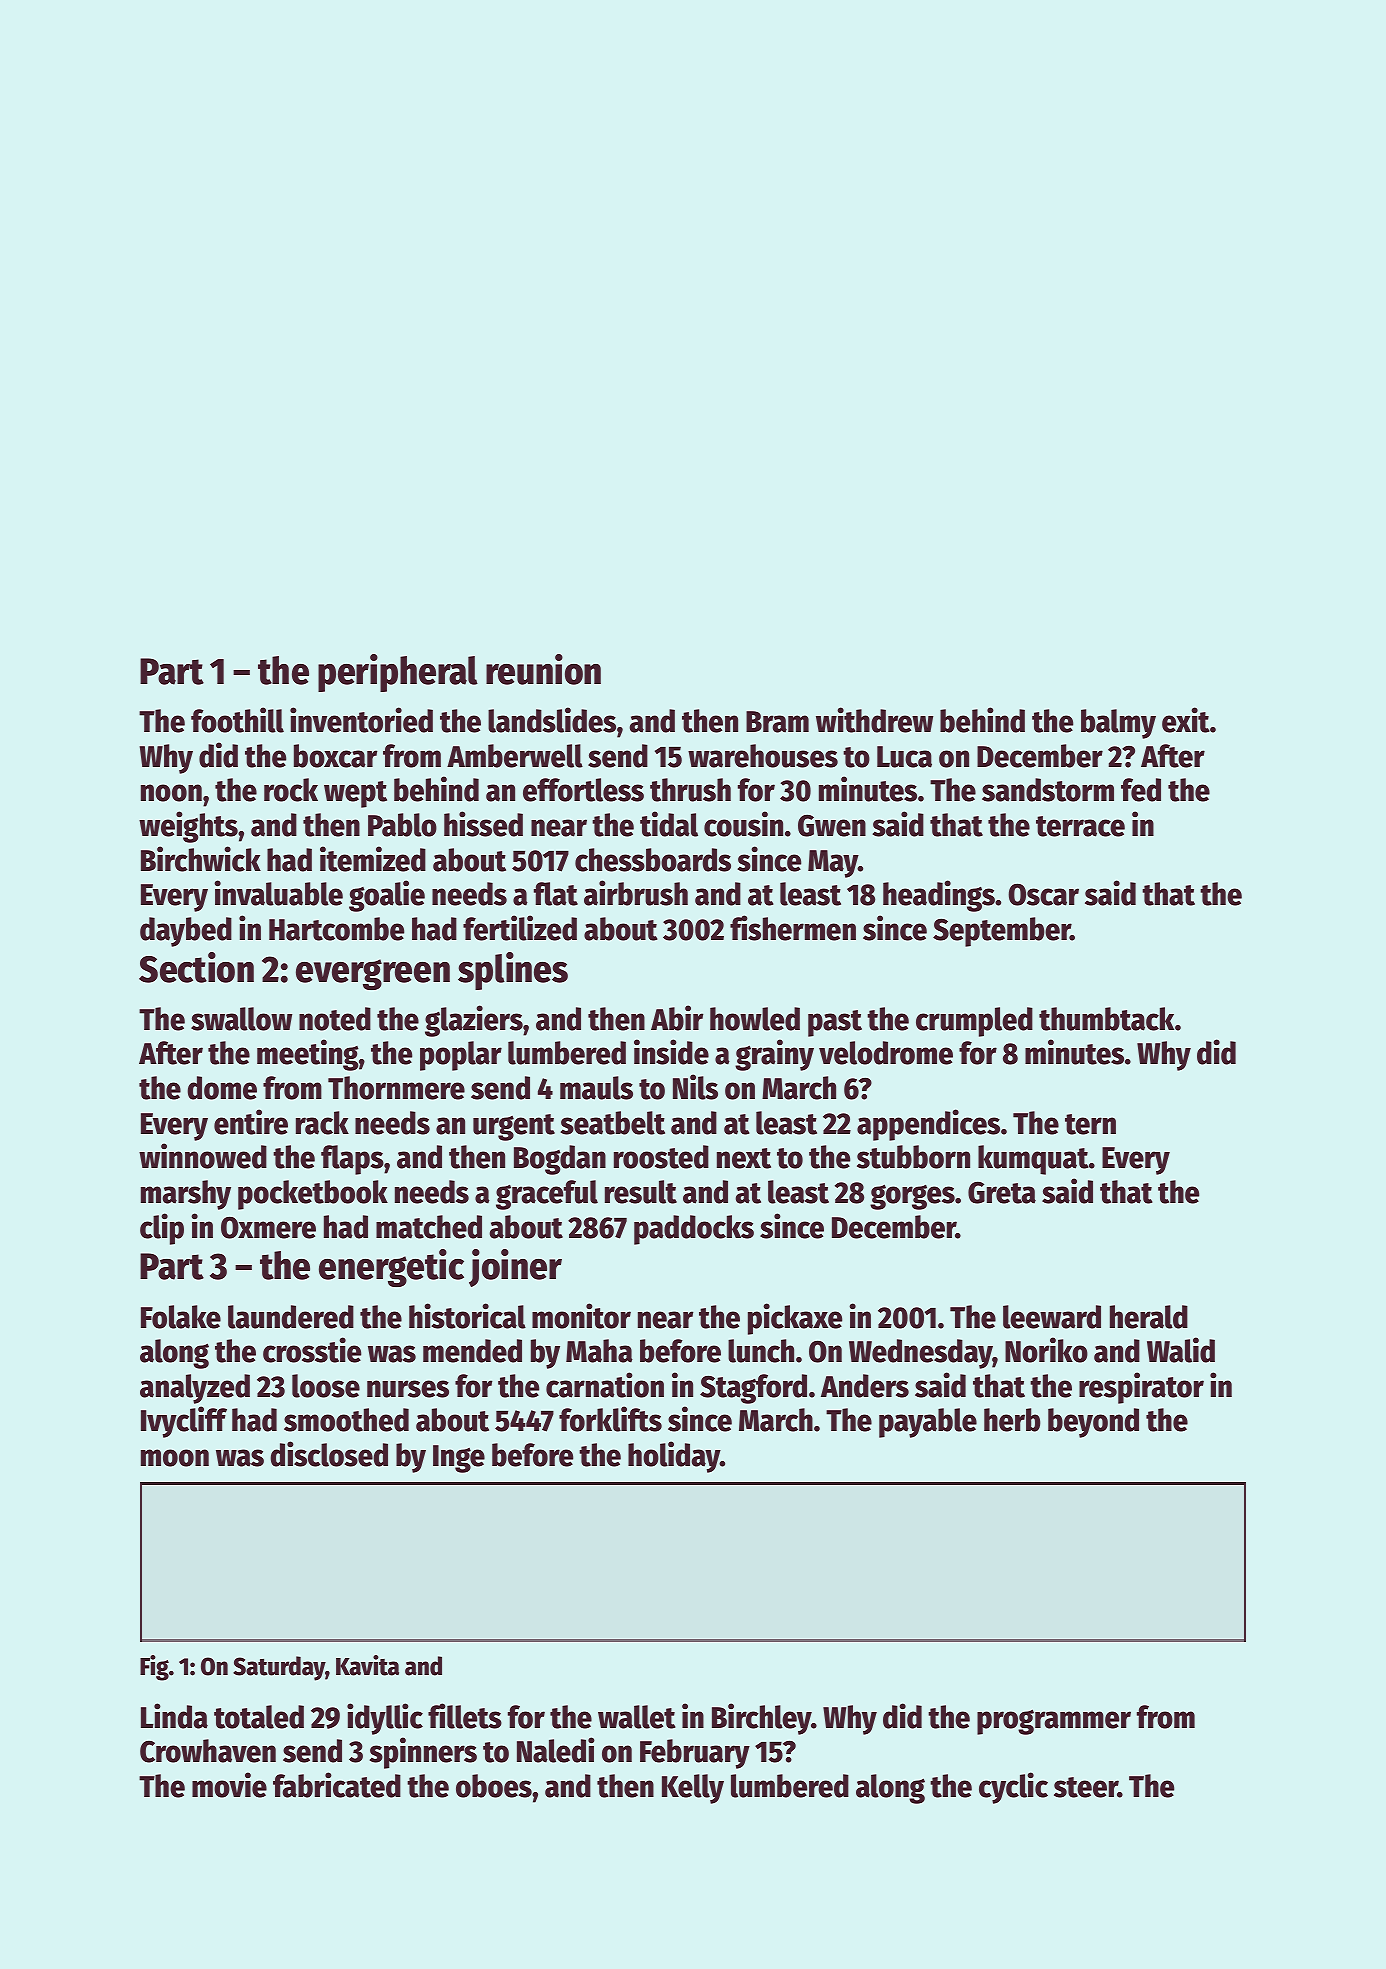  Describe the element at coordinates (1090, 1124) in the page. I see `tern` at that location.
